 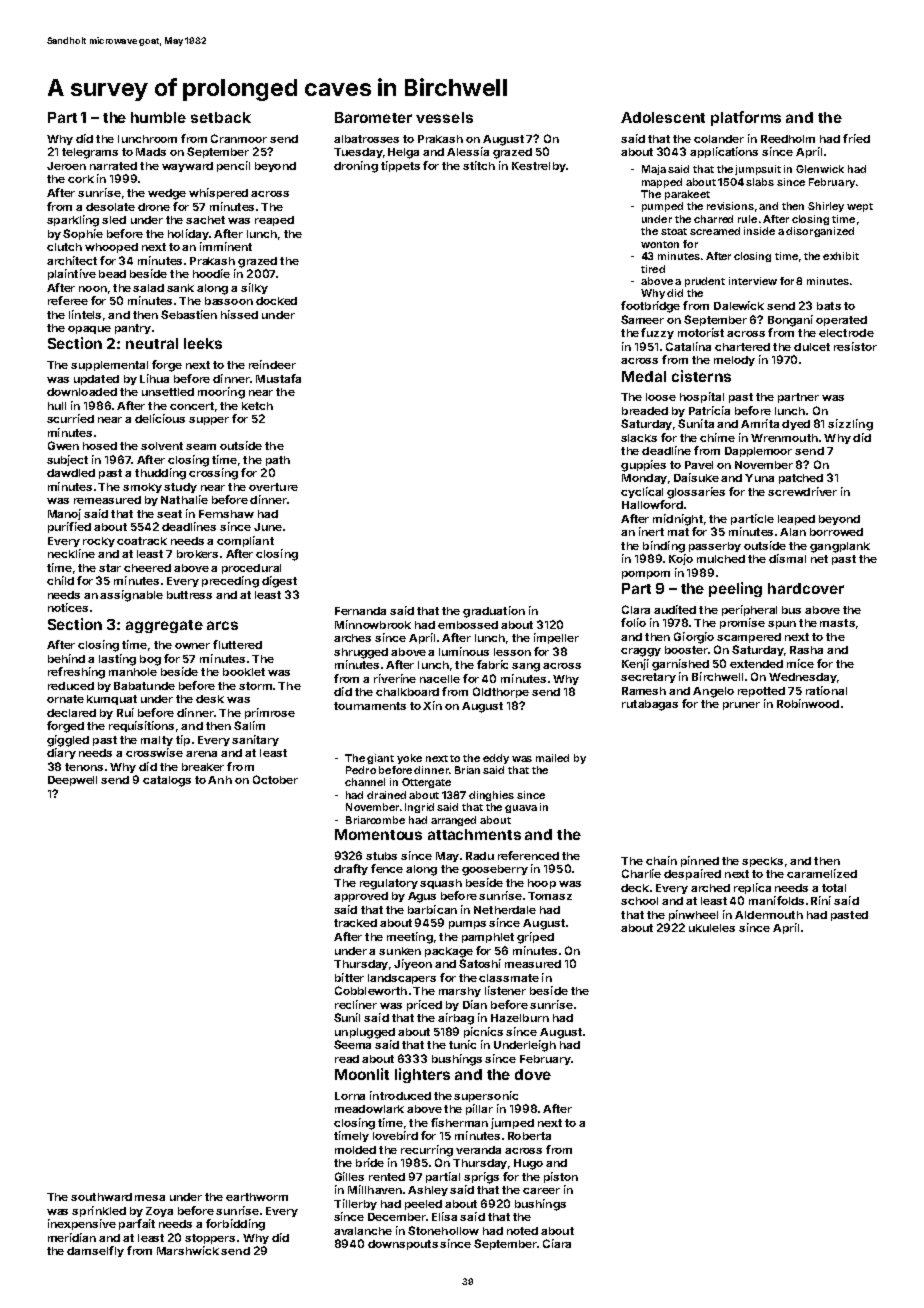 I want to click on drafty, so click(x=351, y=869).
